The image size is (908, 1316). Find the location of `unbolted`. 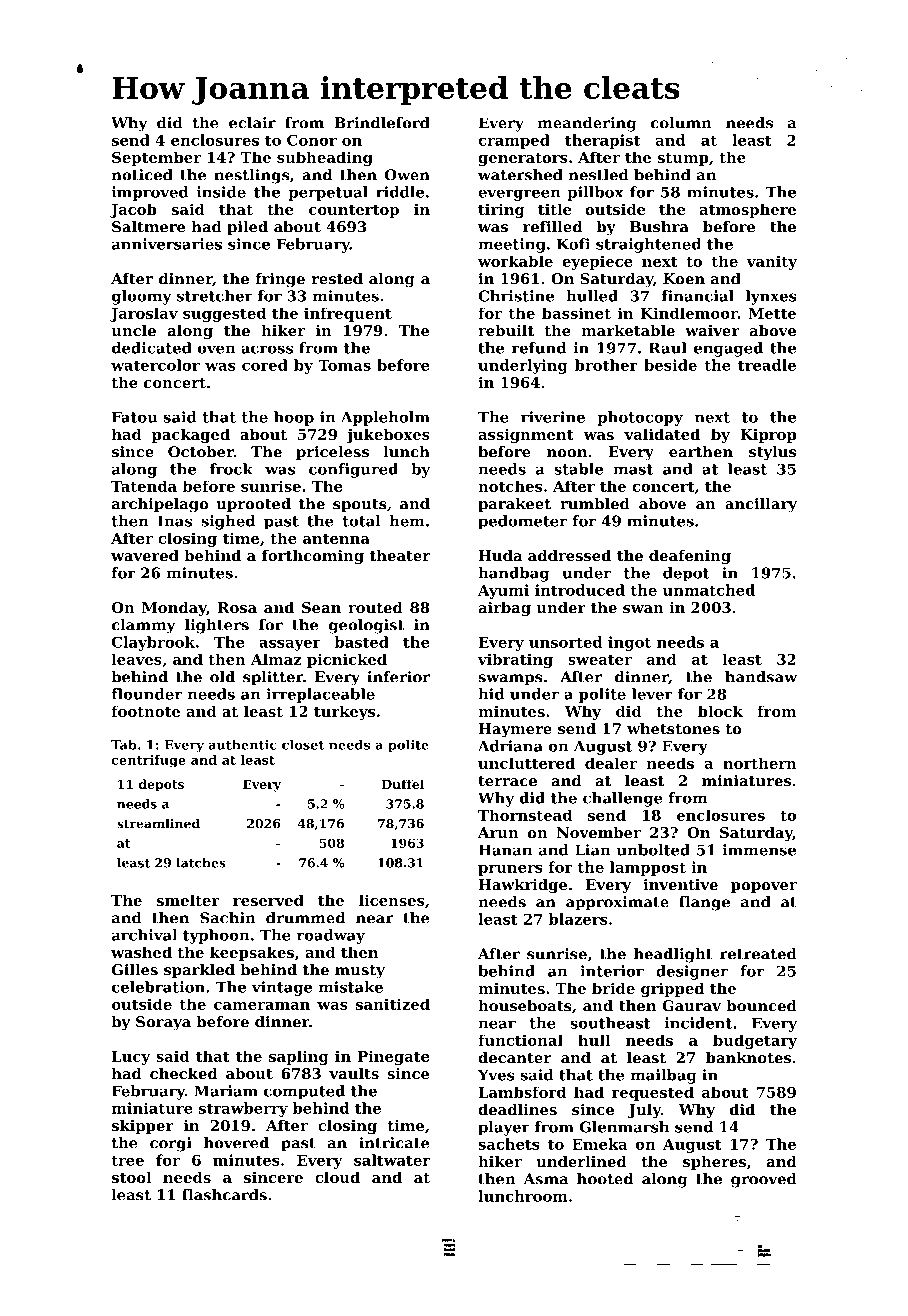

unbolted is located at coordinates (653, 850).
